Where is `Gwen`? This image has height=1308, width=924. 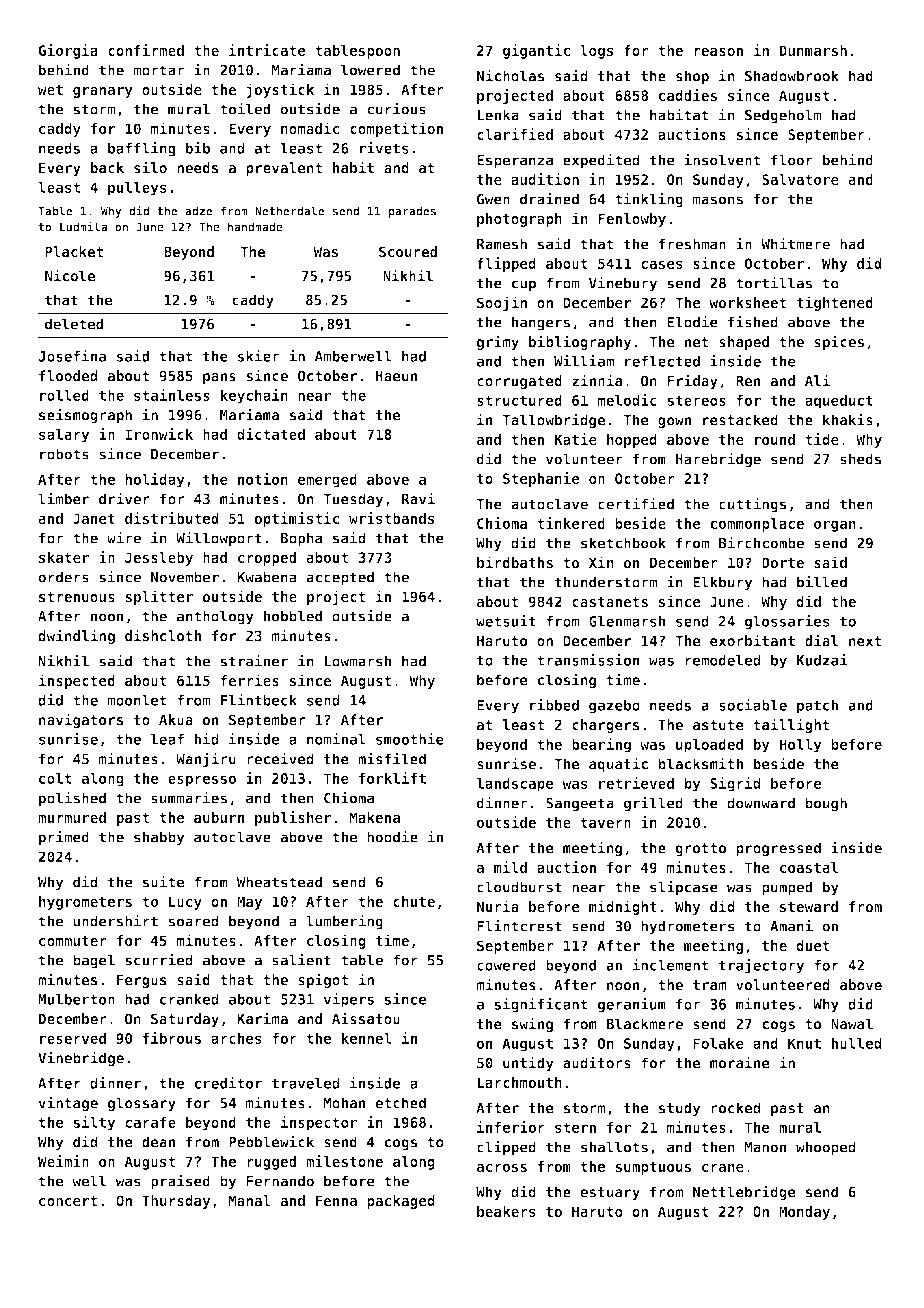 Gwen is located at coordinates (493, 199).
